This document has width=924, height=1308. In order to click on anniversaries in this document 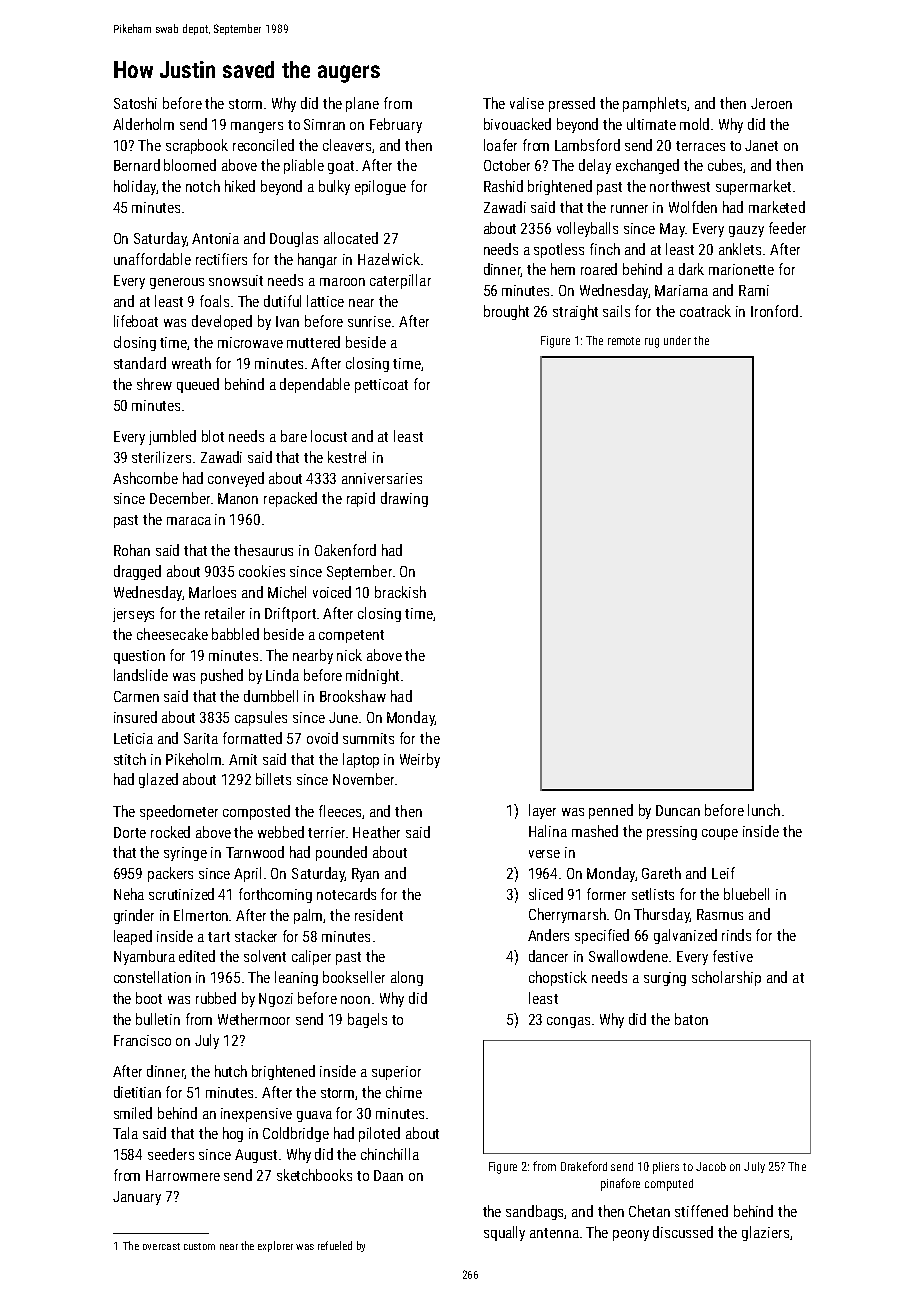, I will do `click(382, 478)`.
